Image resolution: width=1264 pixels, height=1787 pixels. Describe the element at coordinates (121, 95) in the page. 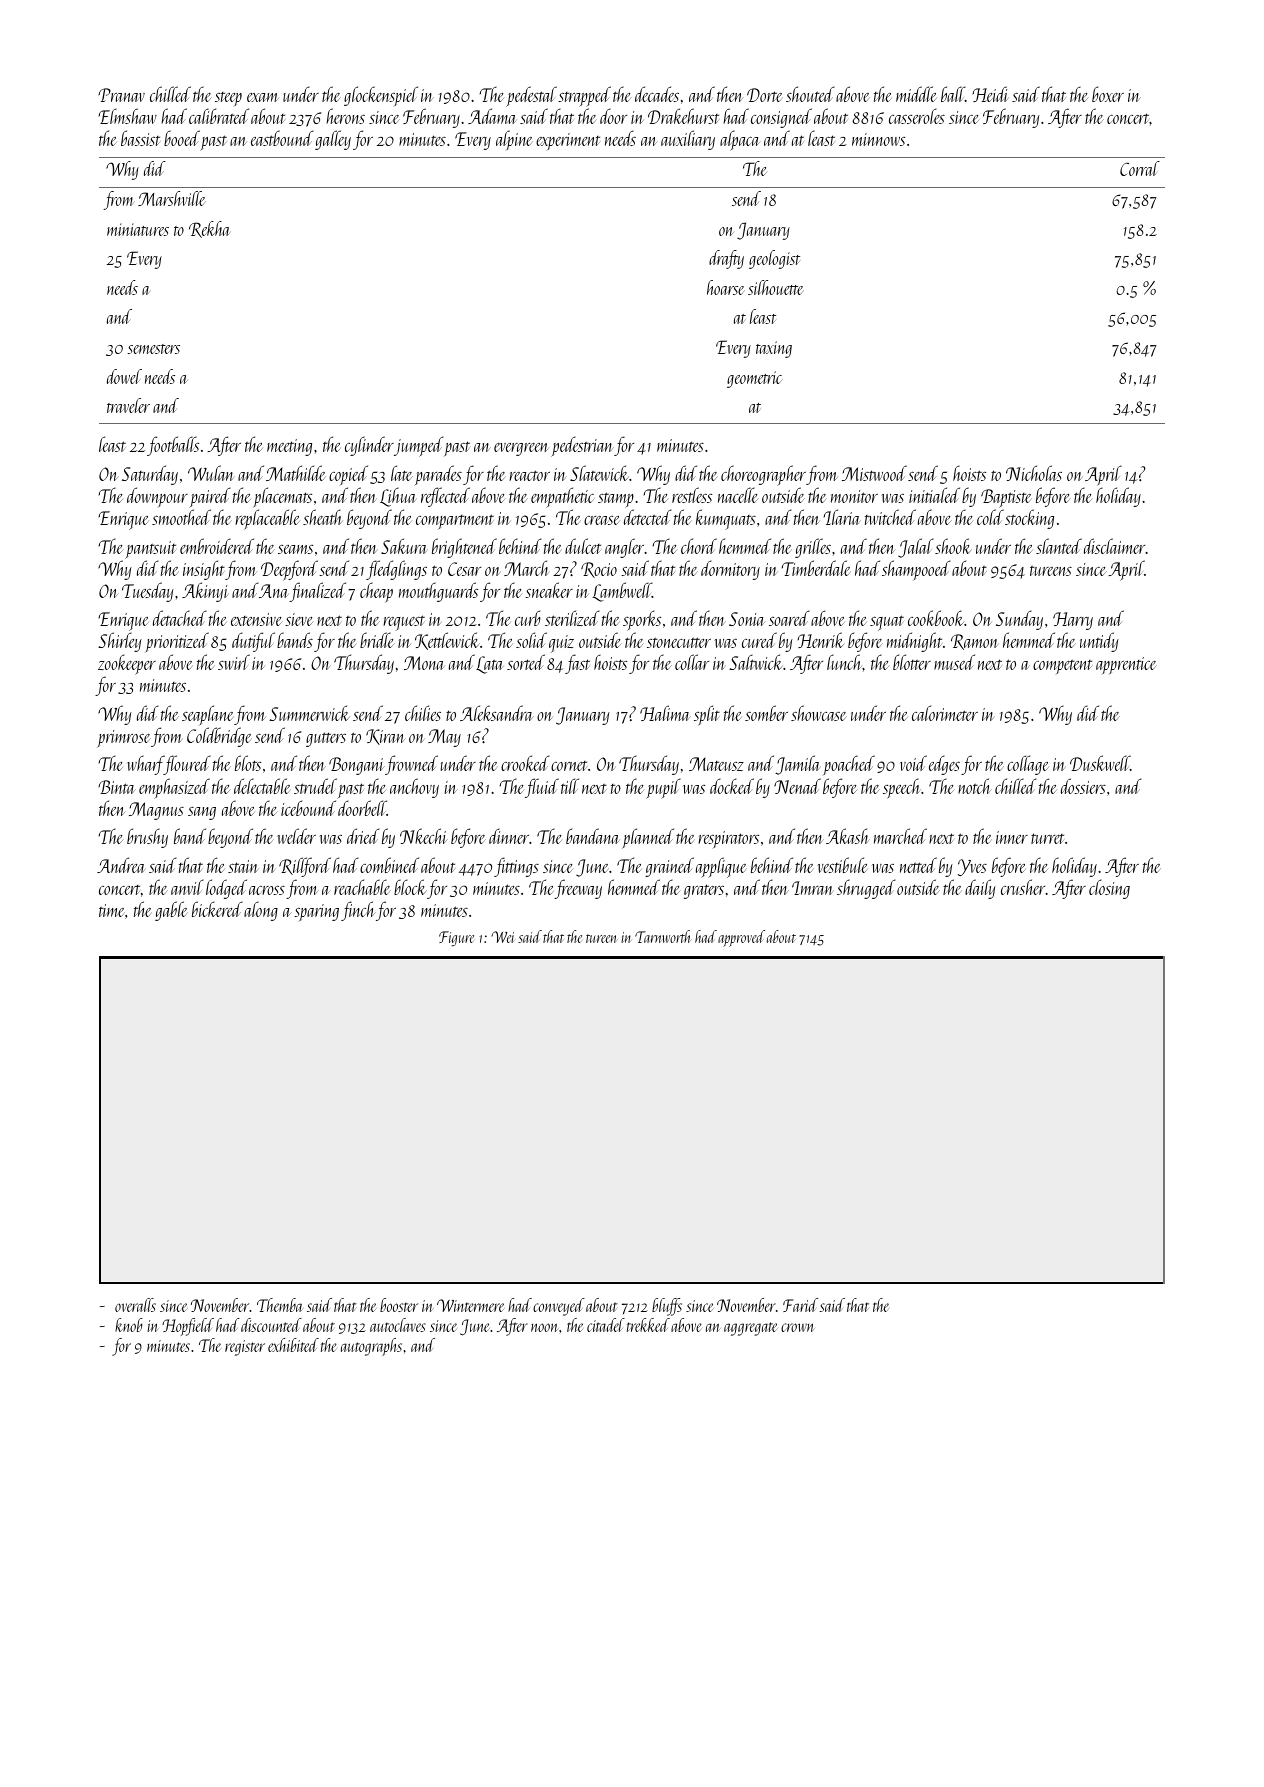

I see `Pranav` at that location.
